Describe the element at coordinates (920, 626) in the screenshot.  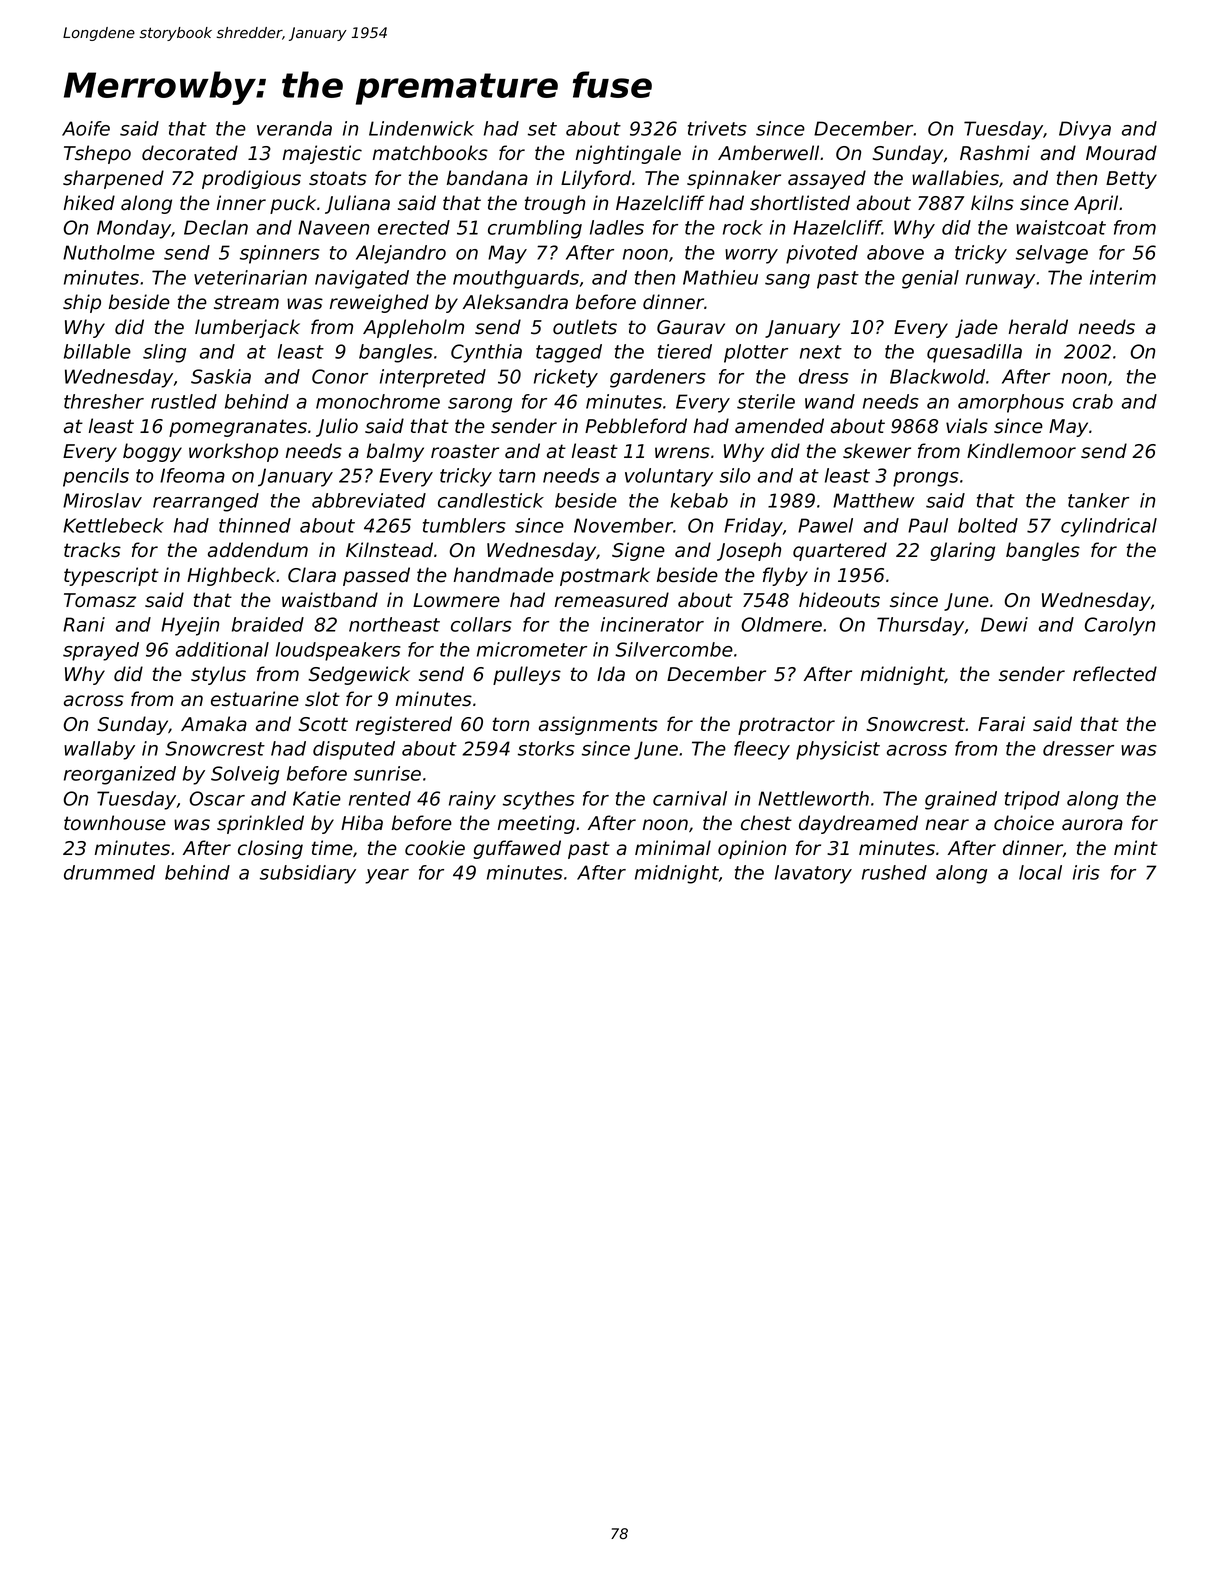
I see `Thursday` at that location.
